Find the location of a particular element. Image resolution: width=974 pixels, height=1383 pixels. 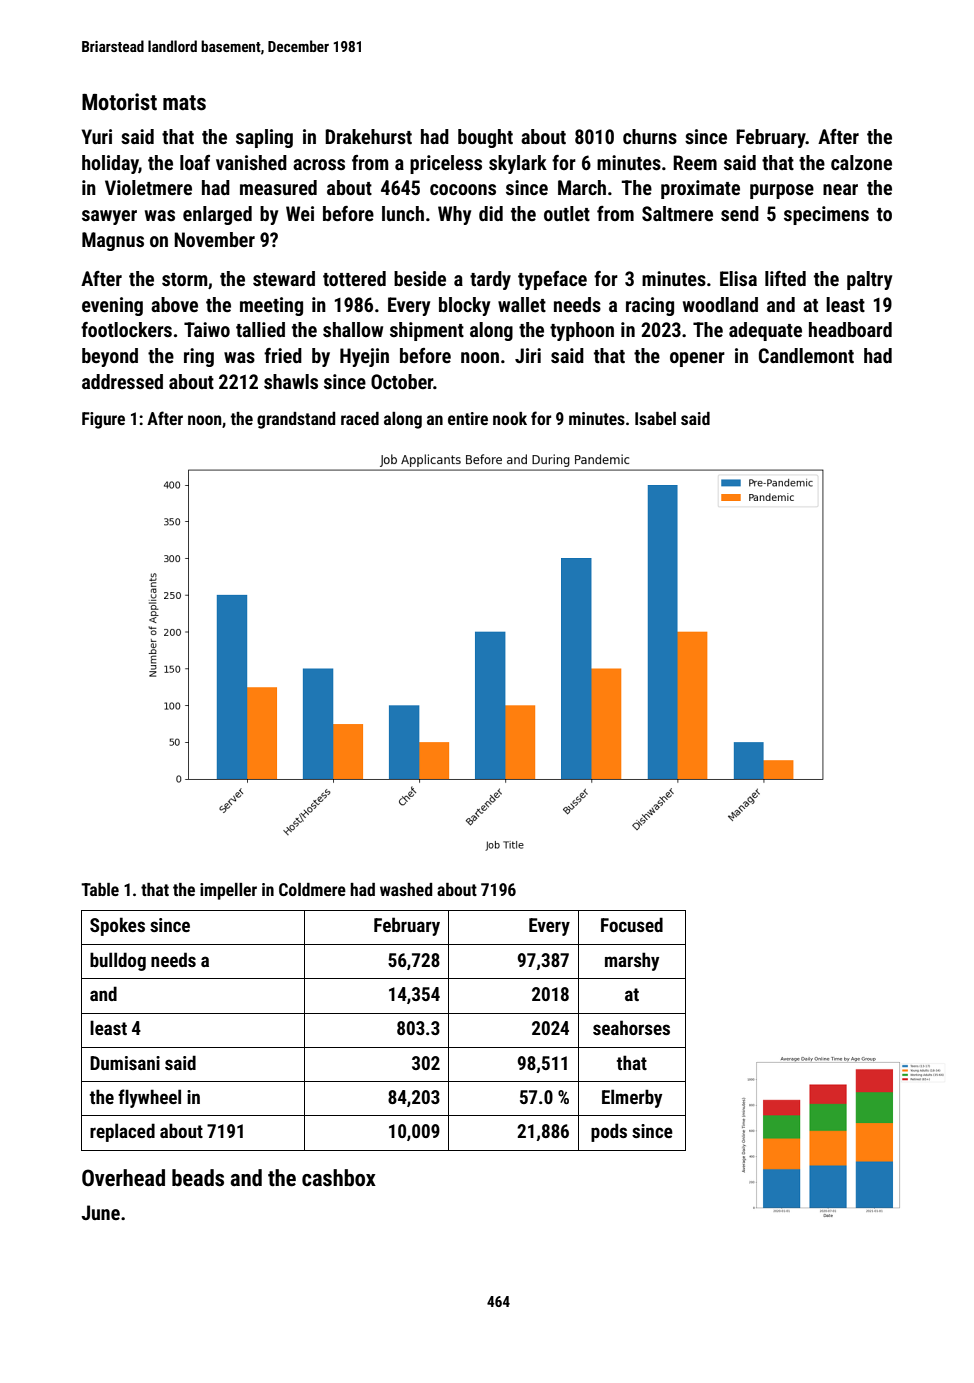

beads is located at coordinates (198, 1178).
